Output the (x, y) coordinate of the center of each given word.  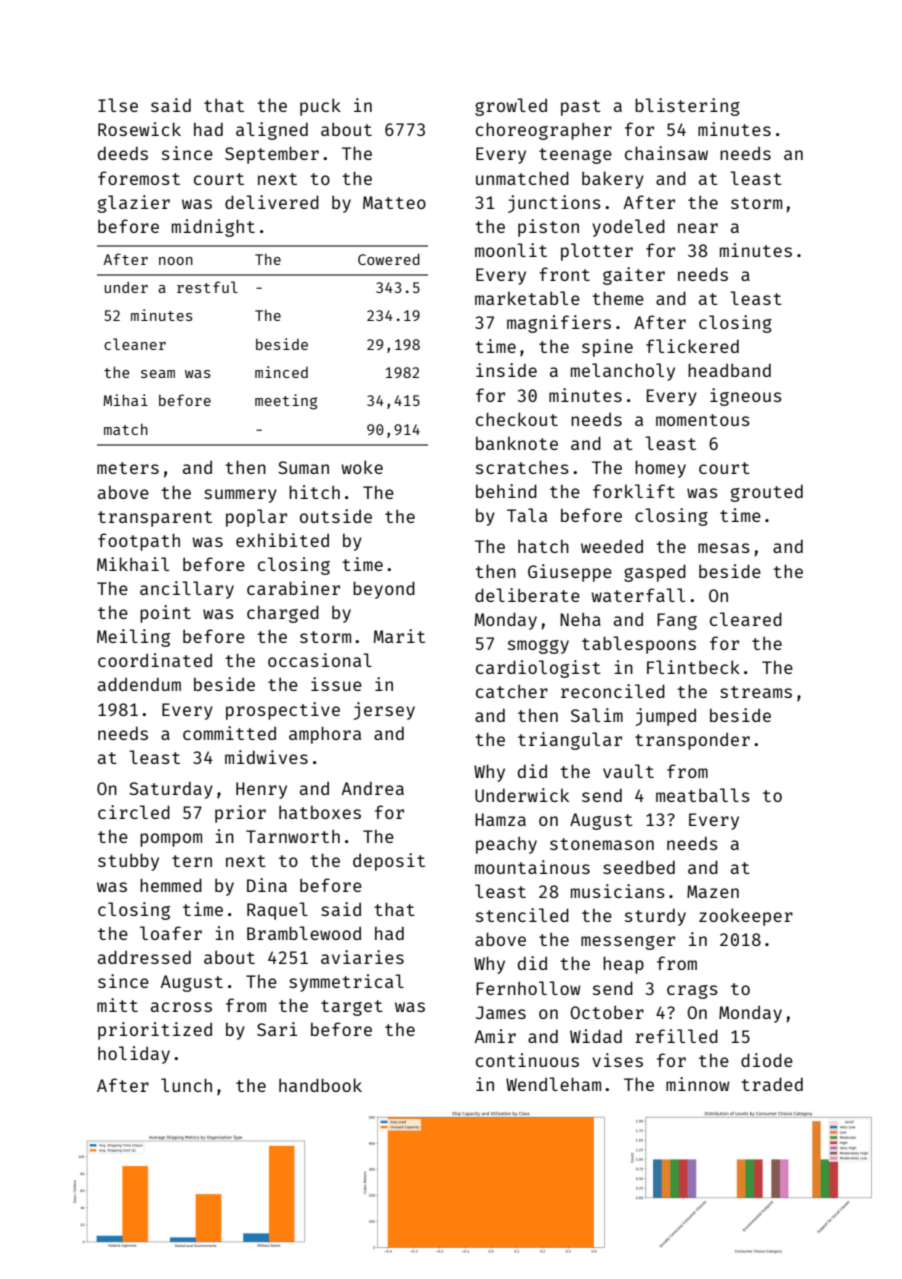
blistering (687, 107)
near (698, 228)
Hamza (500, 819)
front (564, 274)
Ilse (118, 105)
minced (281, 372)
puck (320, 107)
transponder (692, 741)
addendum (139, 684)
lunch (186, 1085)
